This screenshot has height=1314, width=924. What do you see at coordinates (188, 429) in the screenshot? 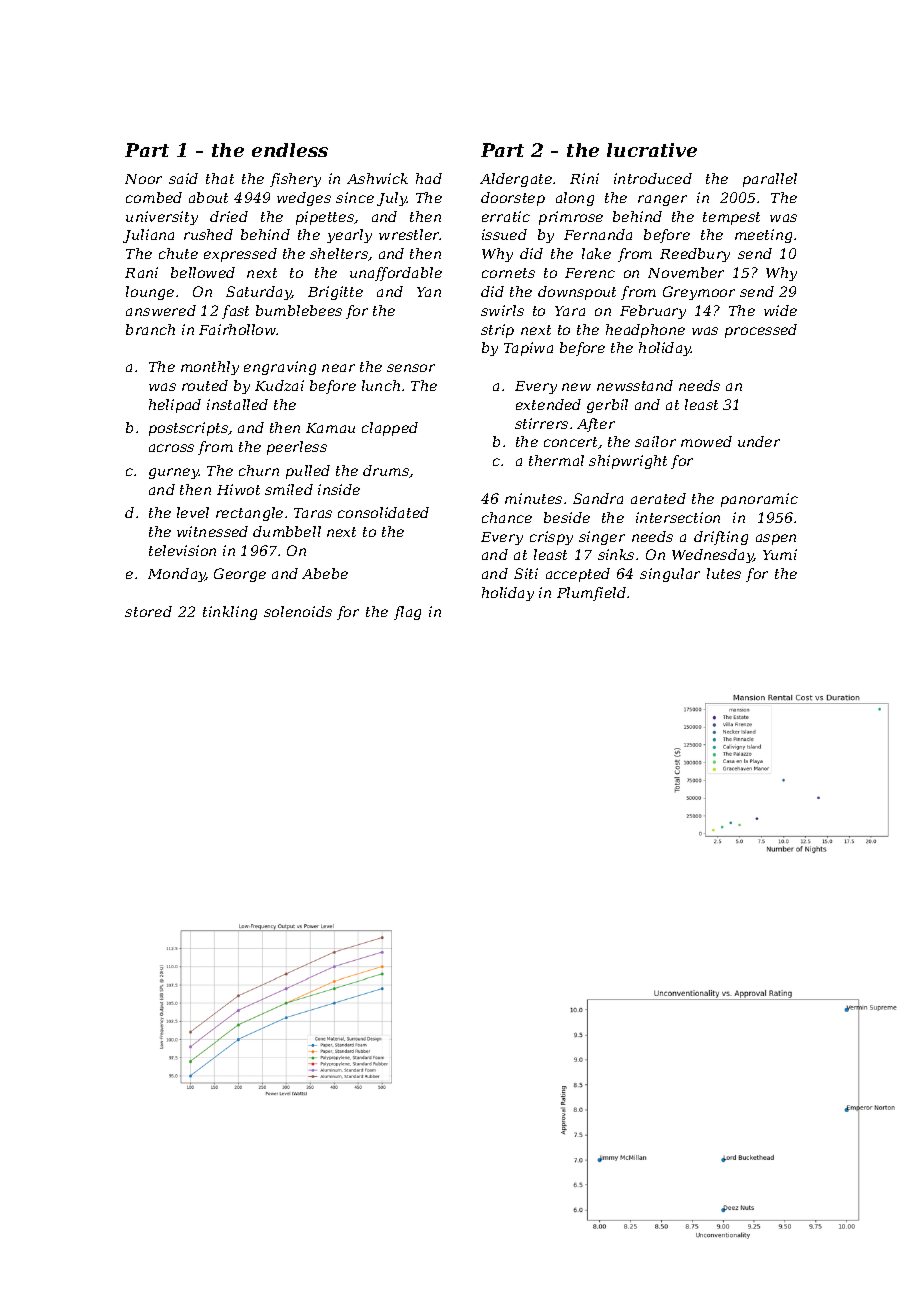
I see `postscripts` at bounding box center [188, 429].
